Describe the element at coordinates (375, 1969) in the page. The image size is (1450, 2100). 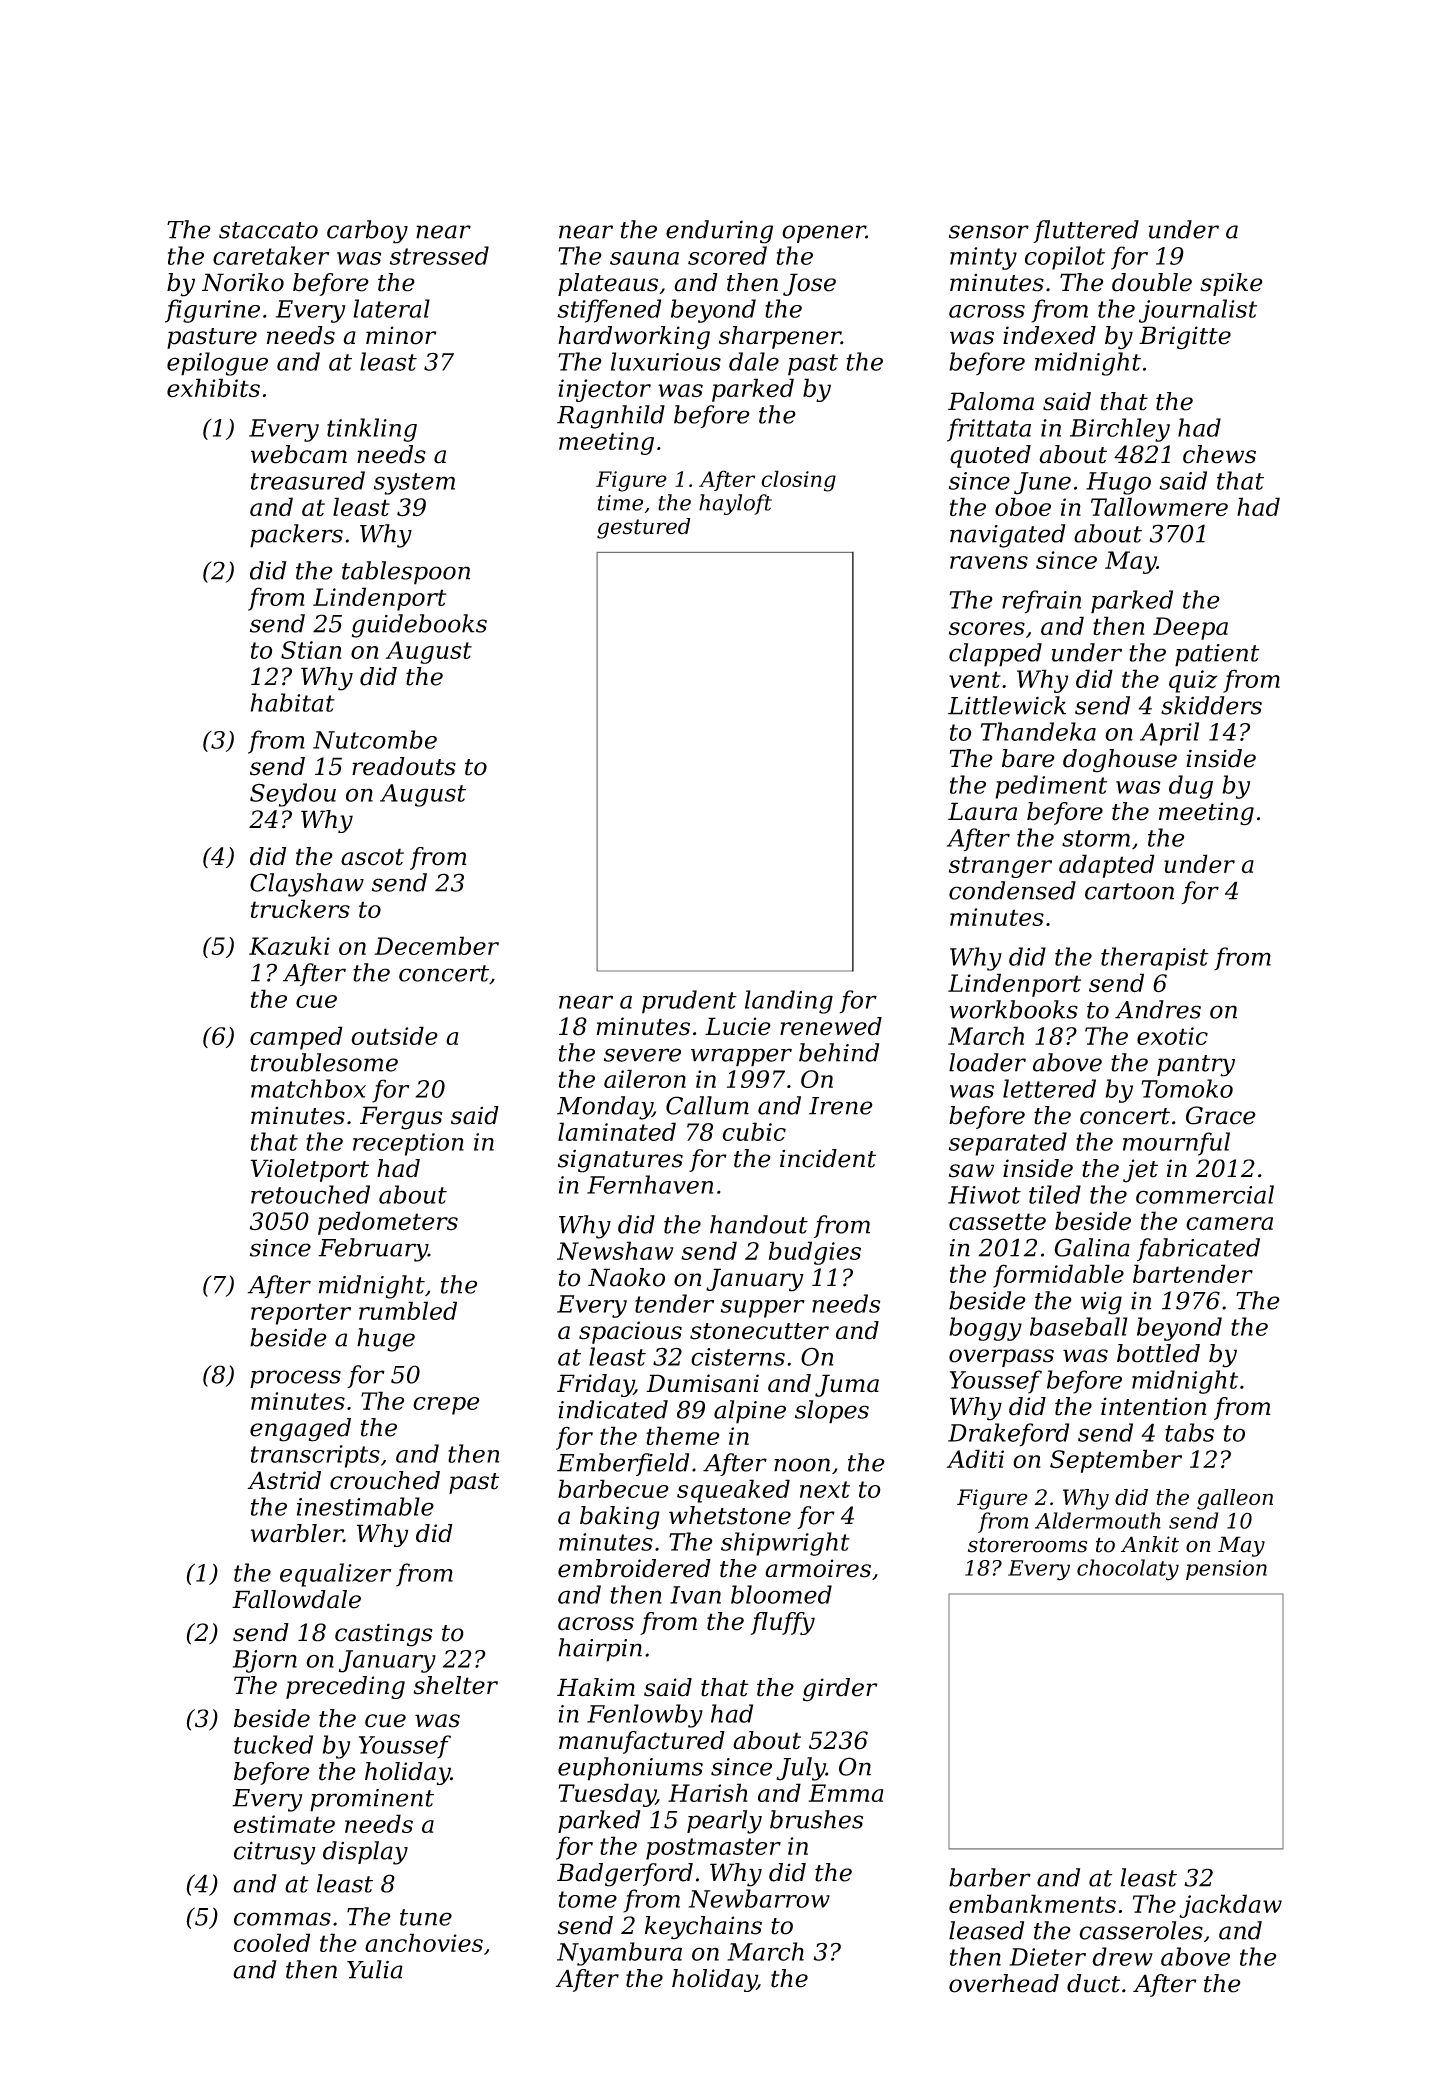
I see `Yulia` at that location.
